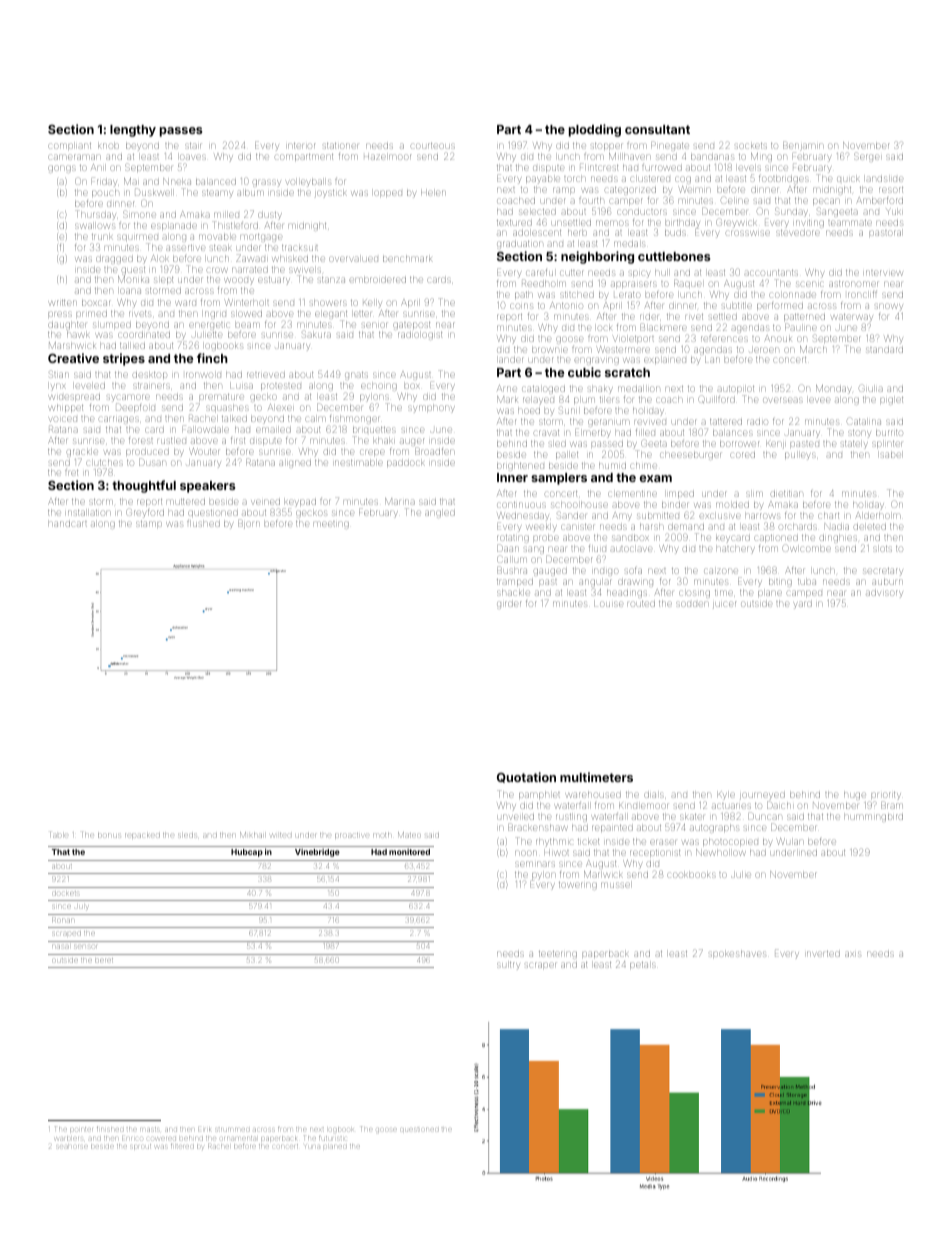 This screenshot has width=952, height=1233. I want to click on Quotation, so click(526, 777).
